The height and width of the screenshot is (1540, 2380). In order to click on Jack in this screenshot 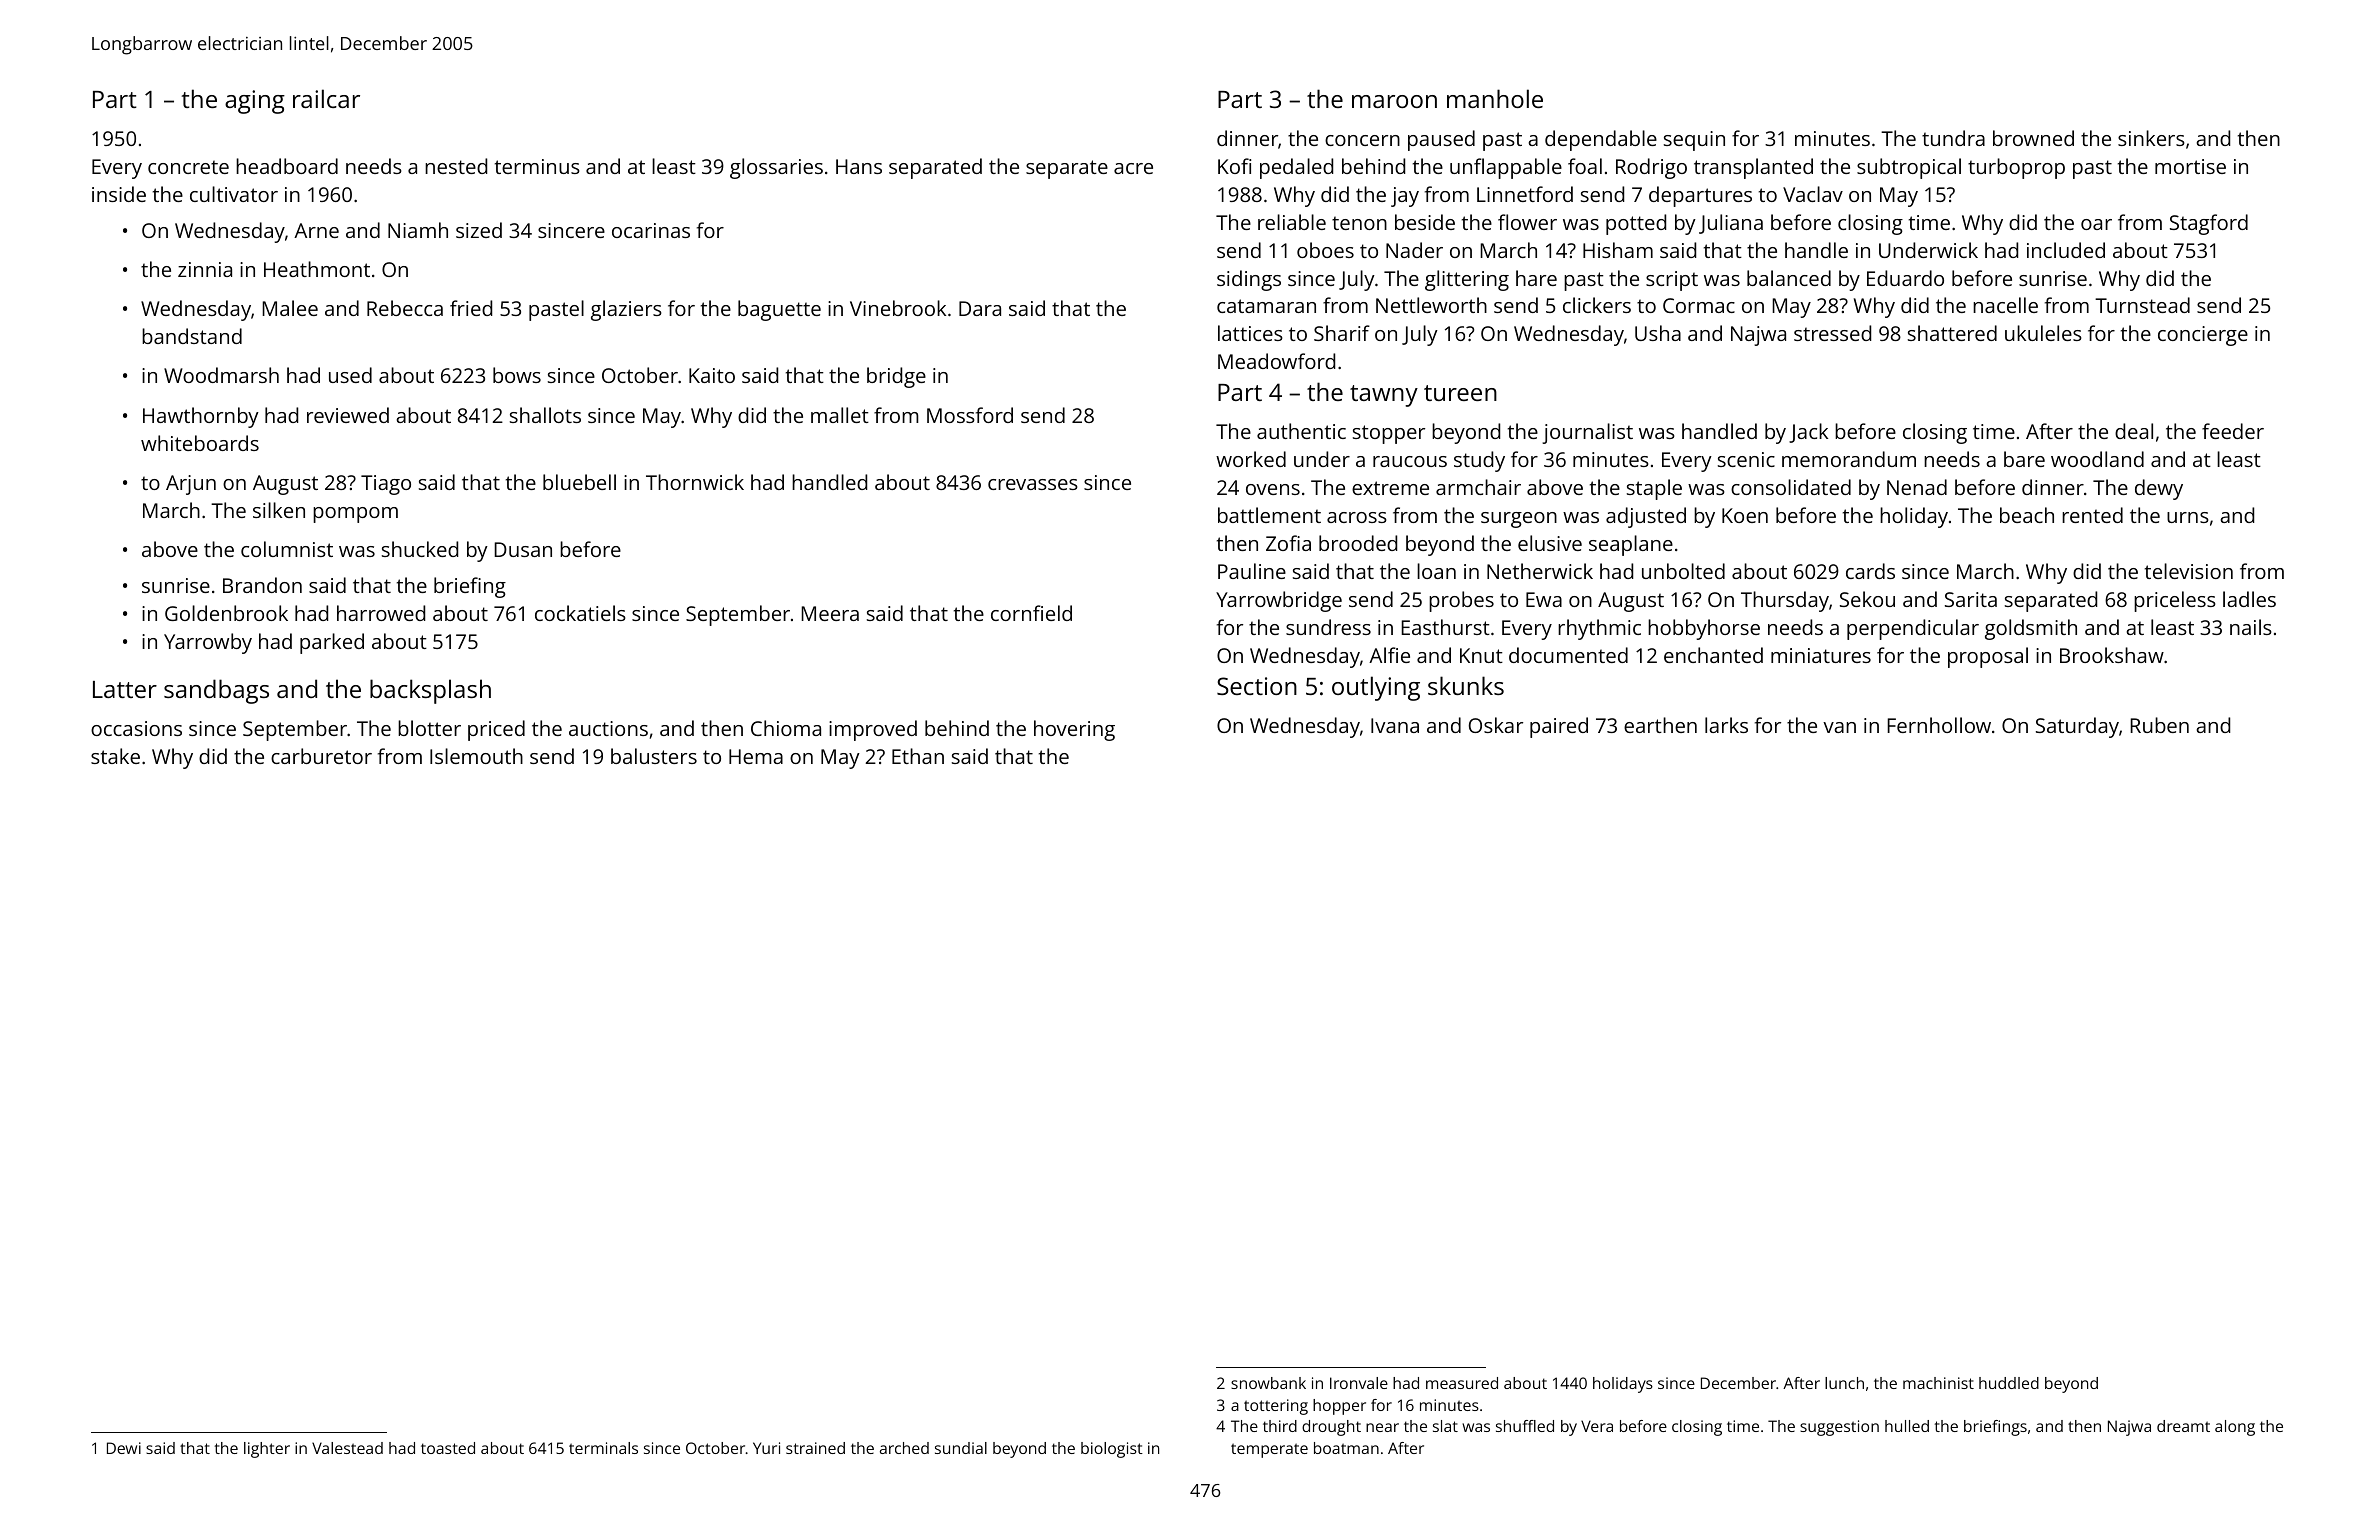, I will do `click(1808, 433)`.
